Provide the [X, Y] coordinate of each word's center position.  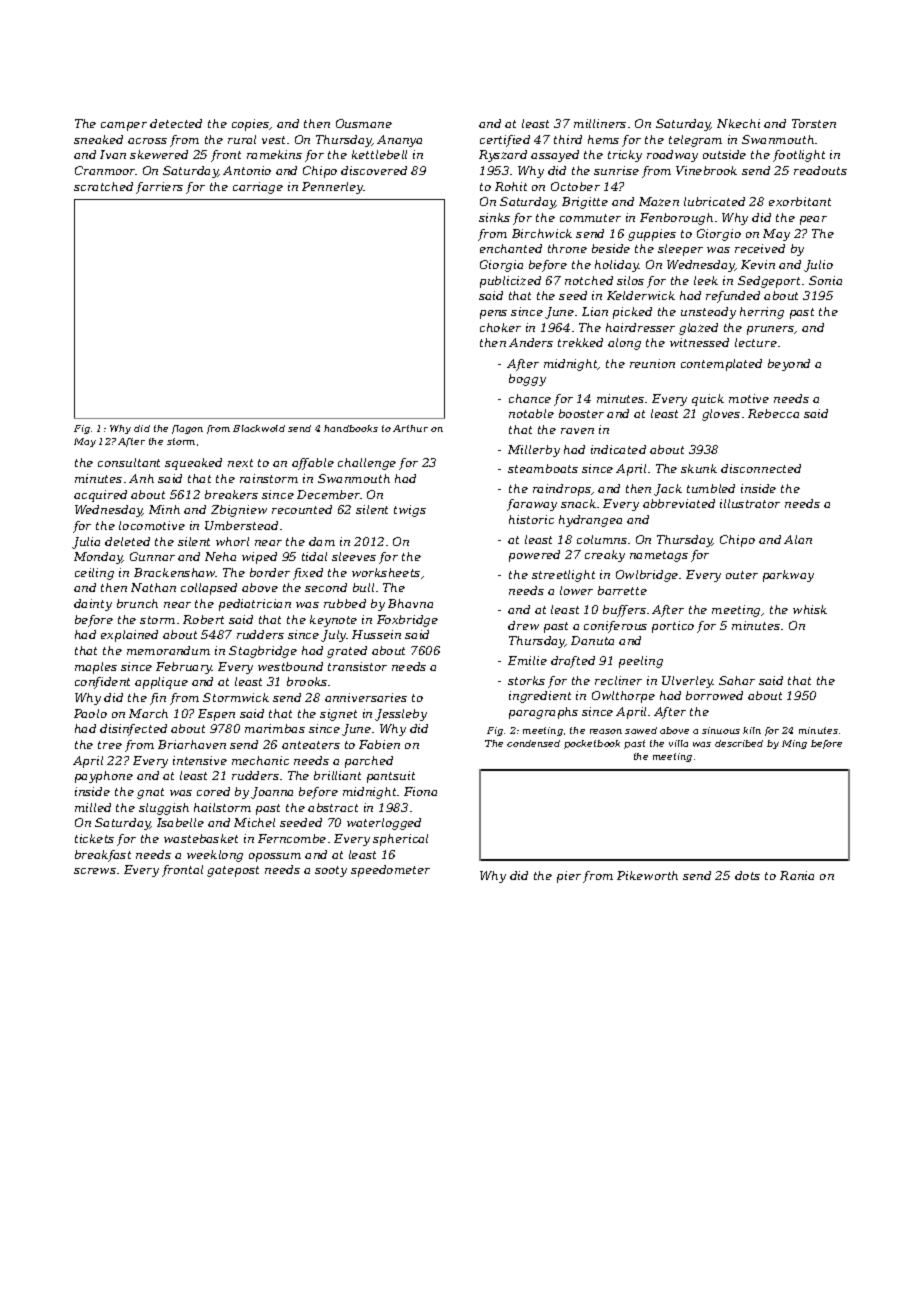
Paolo [90, 713]
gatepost [233, 871]
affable [313, 464]
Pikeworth [647, 875]
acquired [100, 496]
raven [577, 431]
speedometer [390, 871]
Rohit [511, 186]
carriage [258, 188]
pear [813, 220]
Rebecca [773, 413]
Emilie [527, 660]
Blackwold [259, 428]
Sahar [737, 680]
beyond [789, 365]
